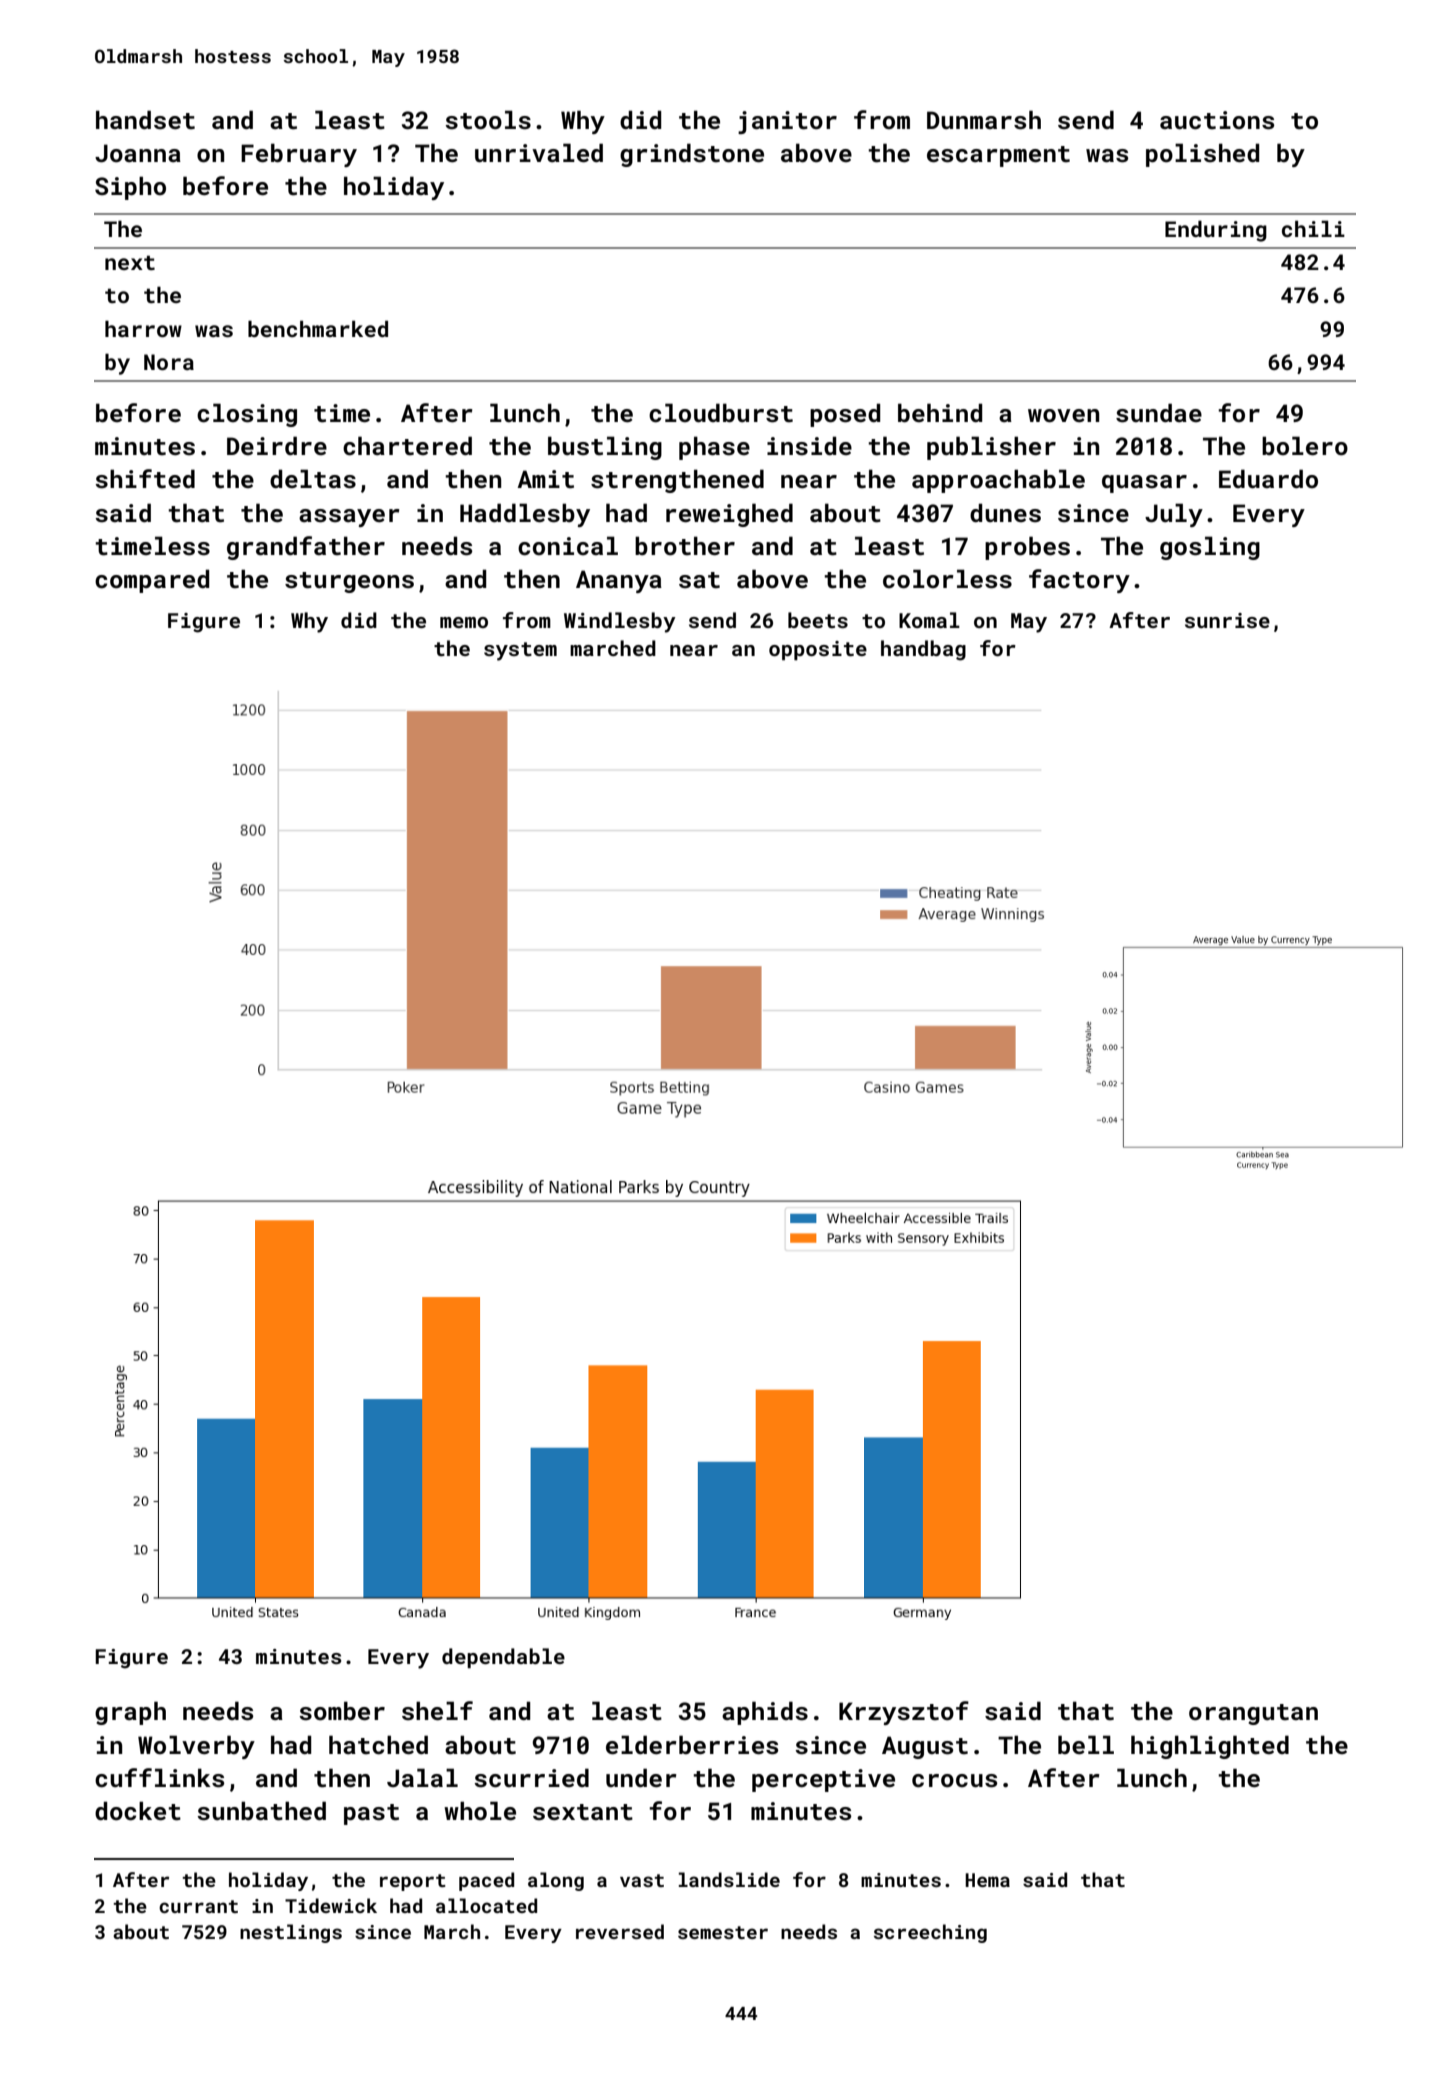 The height and width of the page is (2100, 1450). What do you see at coordinates (729, 1879) in the page?
I see `landslide` at bounding box center [729, 1879].
